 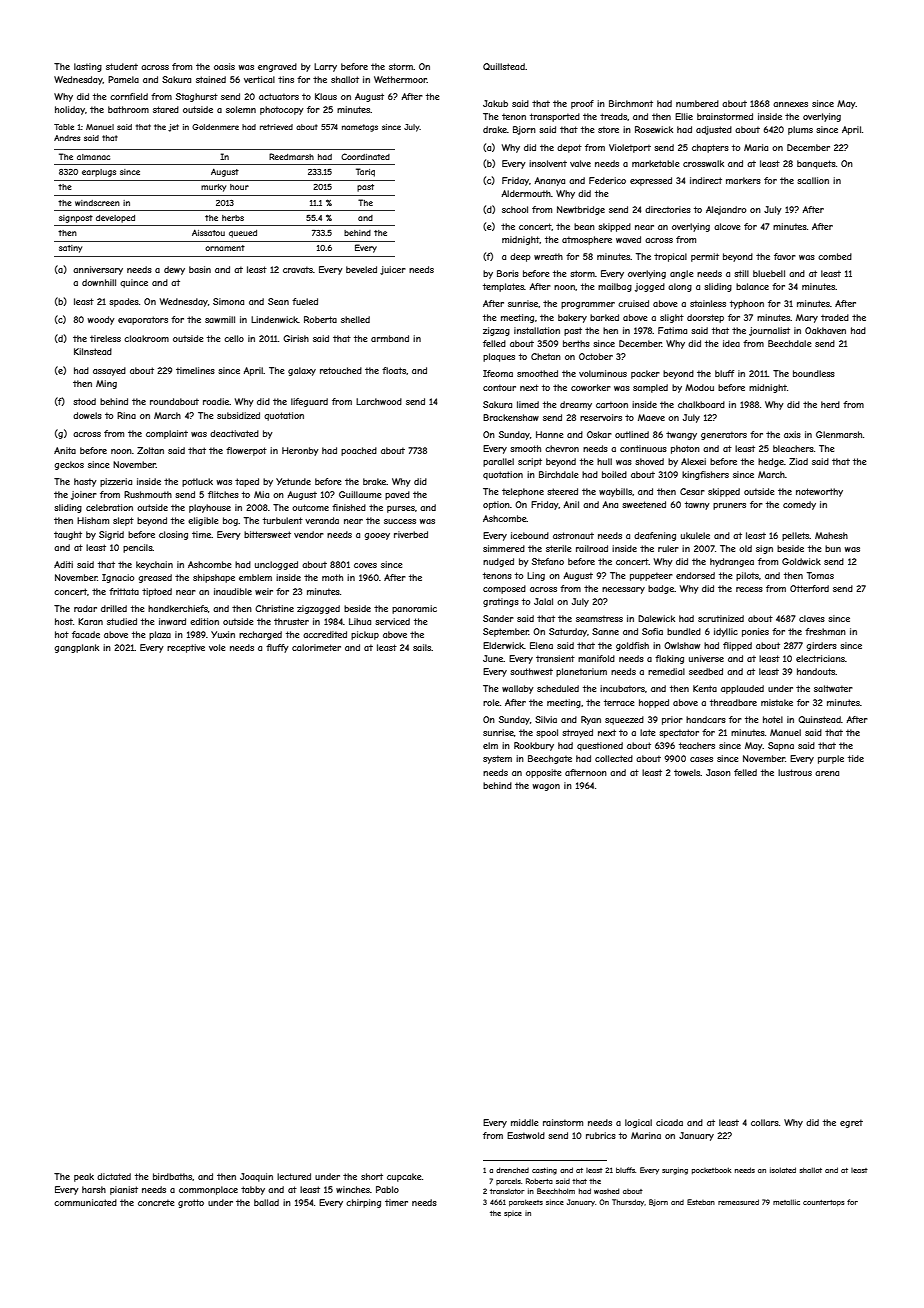 What do you see at coordinates (186, 648) in the image?
I see `receptive` at bounding box center [186, 648].
